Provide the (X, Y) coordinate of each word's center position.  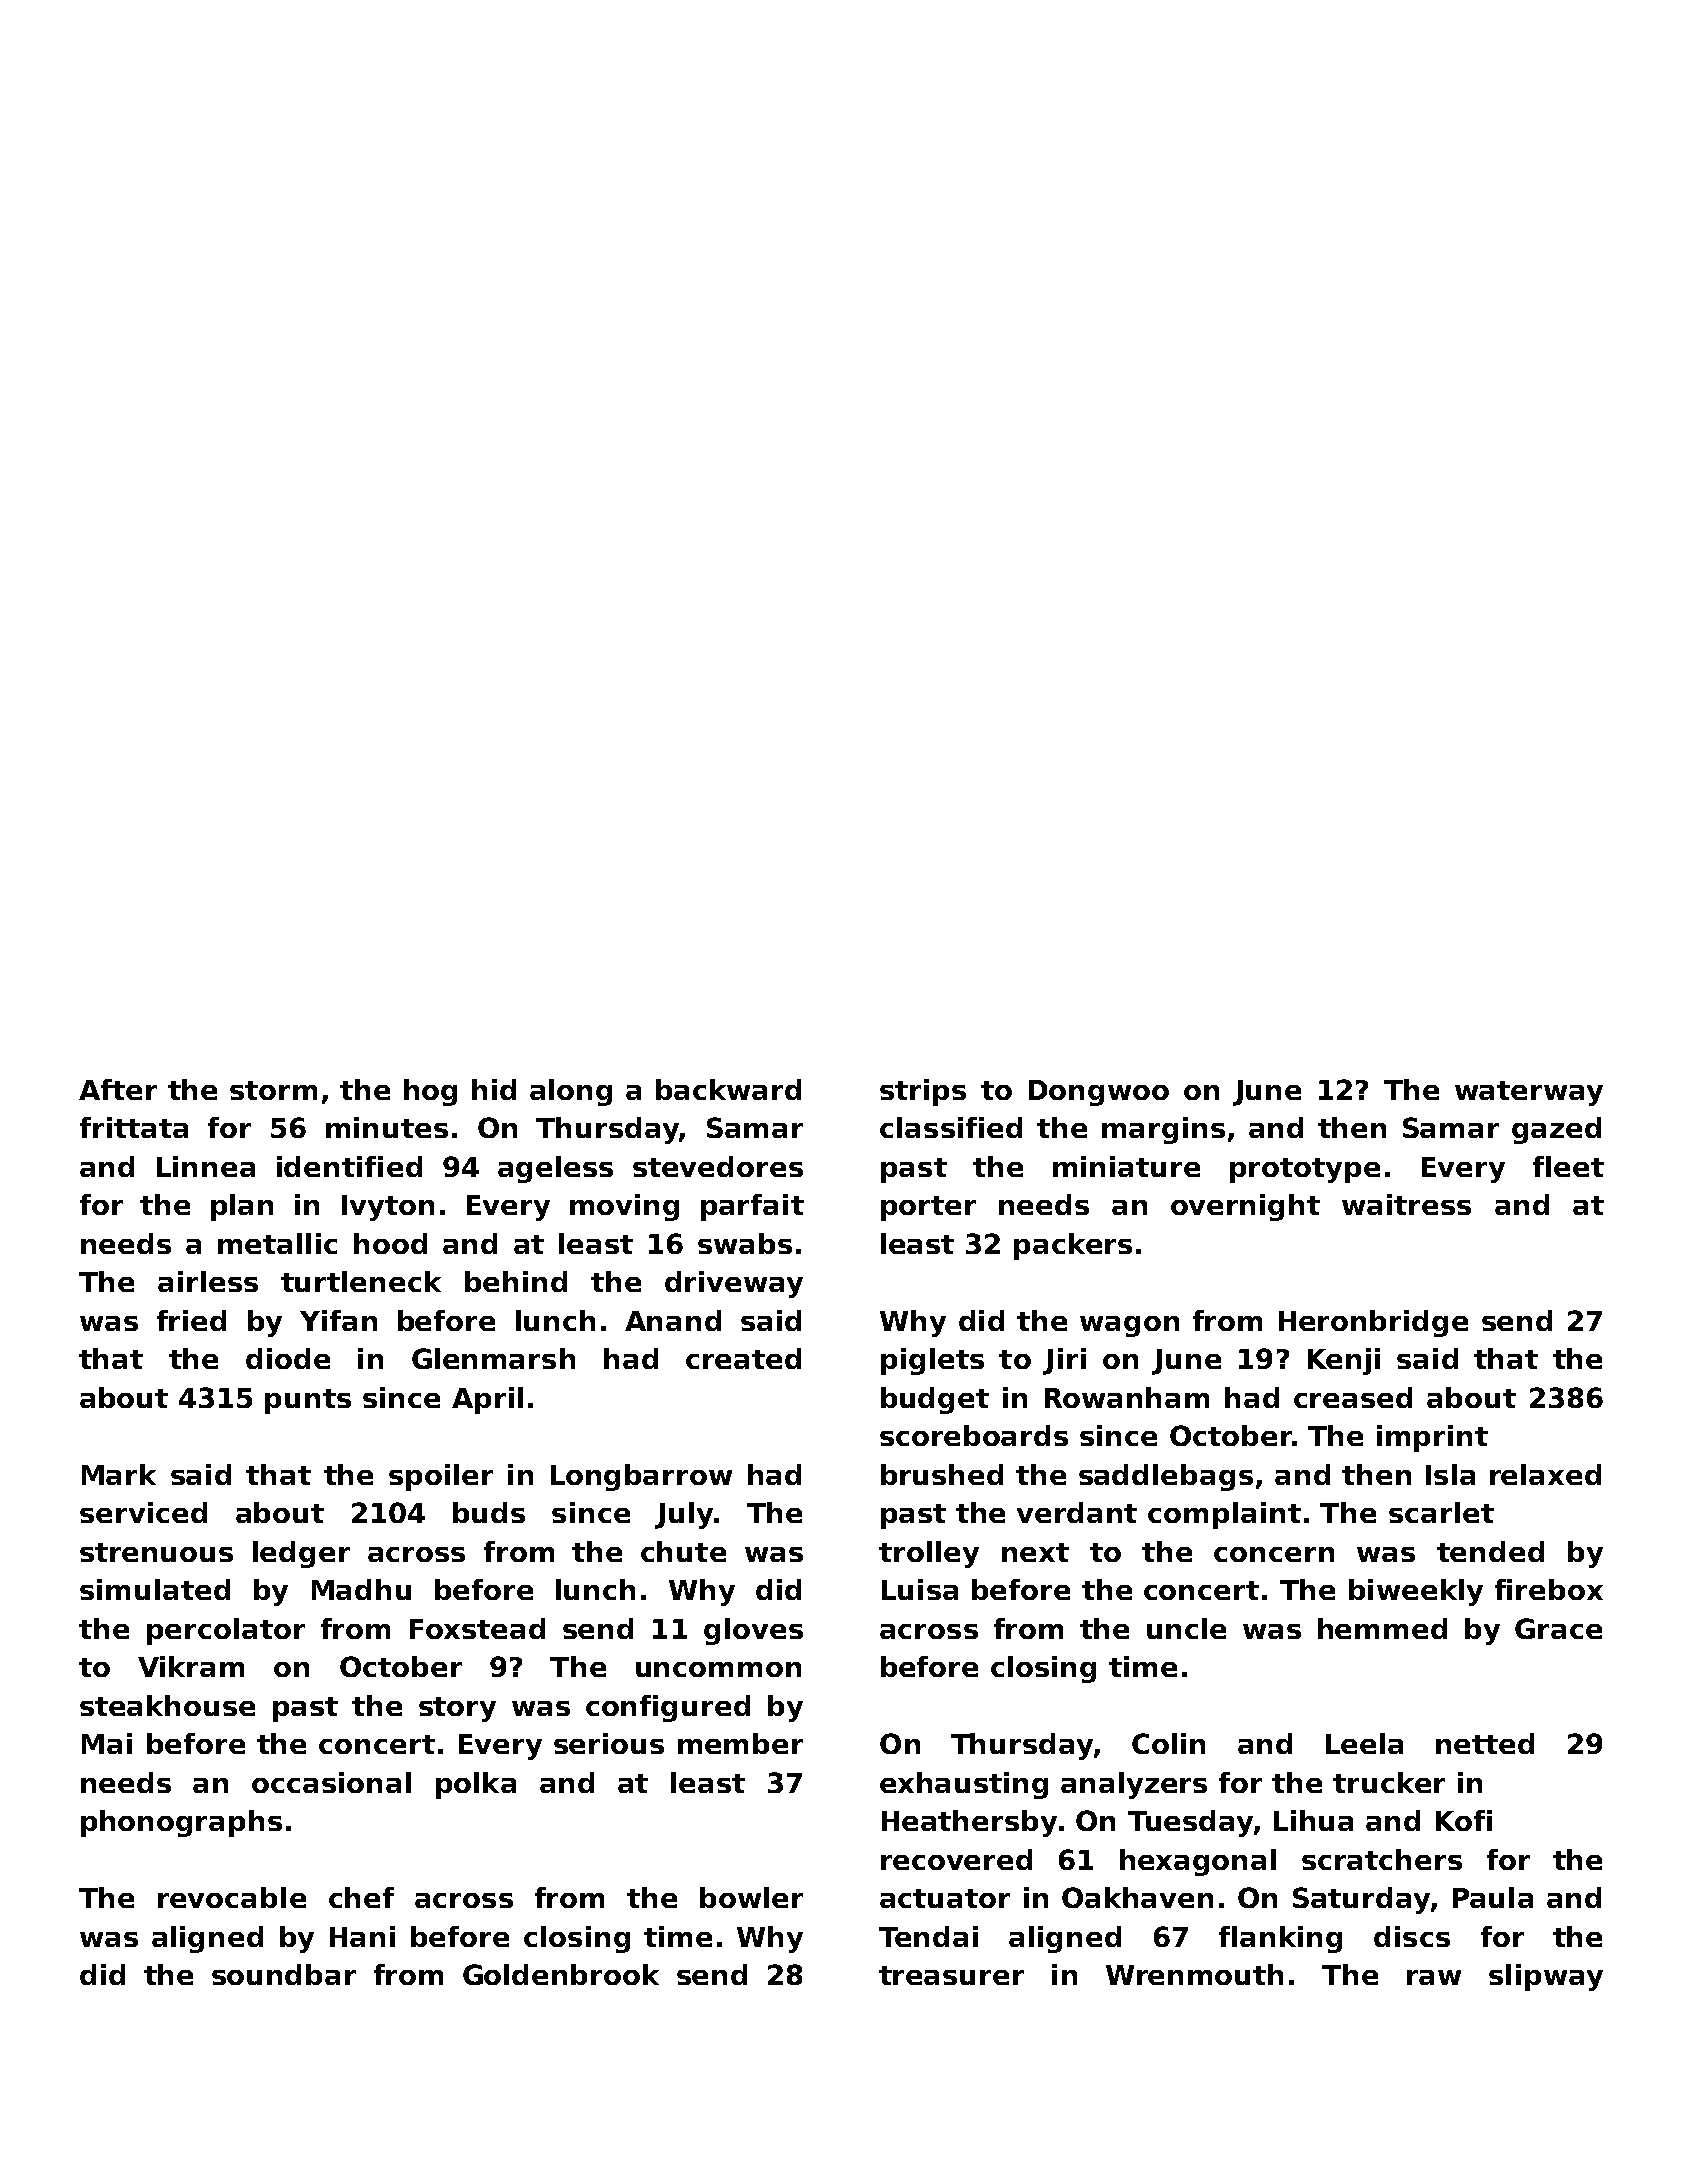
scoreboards (974, 1435)
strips (923, 1092)
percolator (226, 1631)
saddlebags (1166, 1477)
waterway (1529, 1093)
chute (683, 1551)
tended (1490, 1551)
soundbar (284, 1974)
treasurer (951, 1975)
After (118, 1089)
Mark (119, 1474)
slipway (1546, 1977)
